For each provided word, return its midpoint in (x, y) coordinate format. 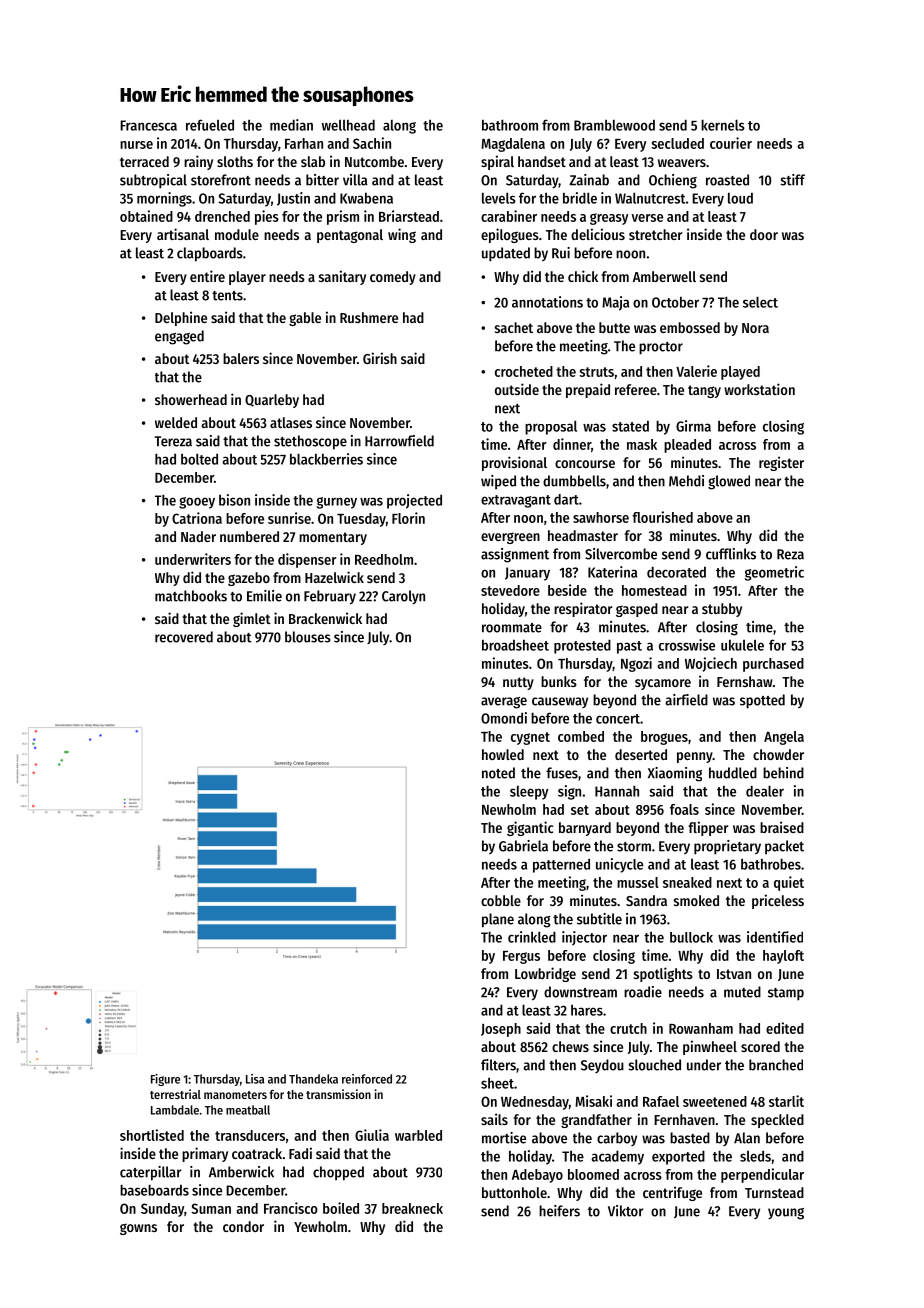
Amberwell (664, 276)
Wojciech (711, 664)
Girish (380, 358)
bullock (691, 937)
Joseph (501, 1030)
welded (176, 422)
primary (205, 1154)
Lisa (255, 1079)
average (504, 703)
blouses (308, 637)
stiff (792, 180)
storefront (221, 180)
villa (355, 180)
